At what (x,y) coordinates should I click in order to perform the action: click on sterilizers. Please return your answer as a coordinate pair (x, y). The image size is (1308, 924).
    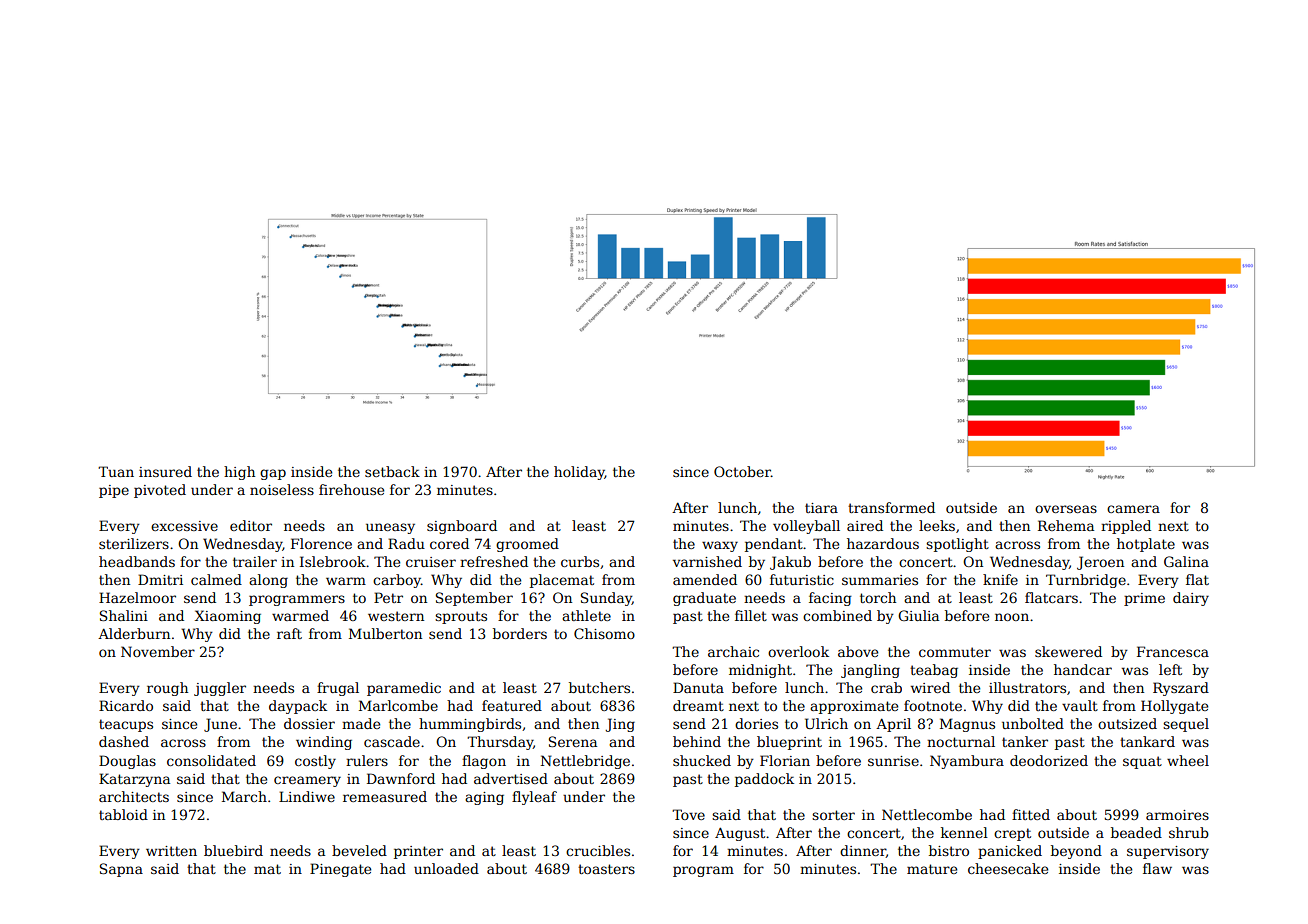
    Looking at the image, I should click on (134, 543).
